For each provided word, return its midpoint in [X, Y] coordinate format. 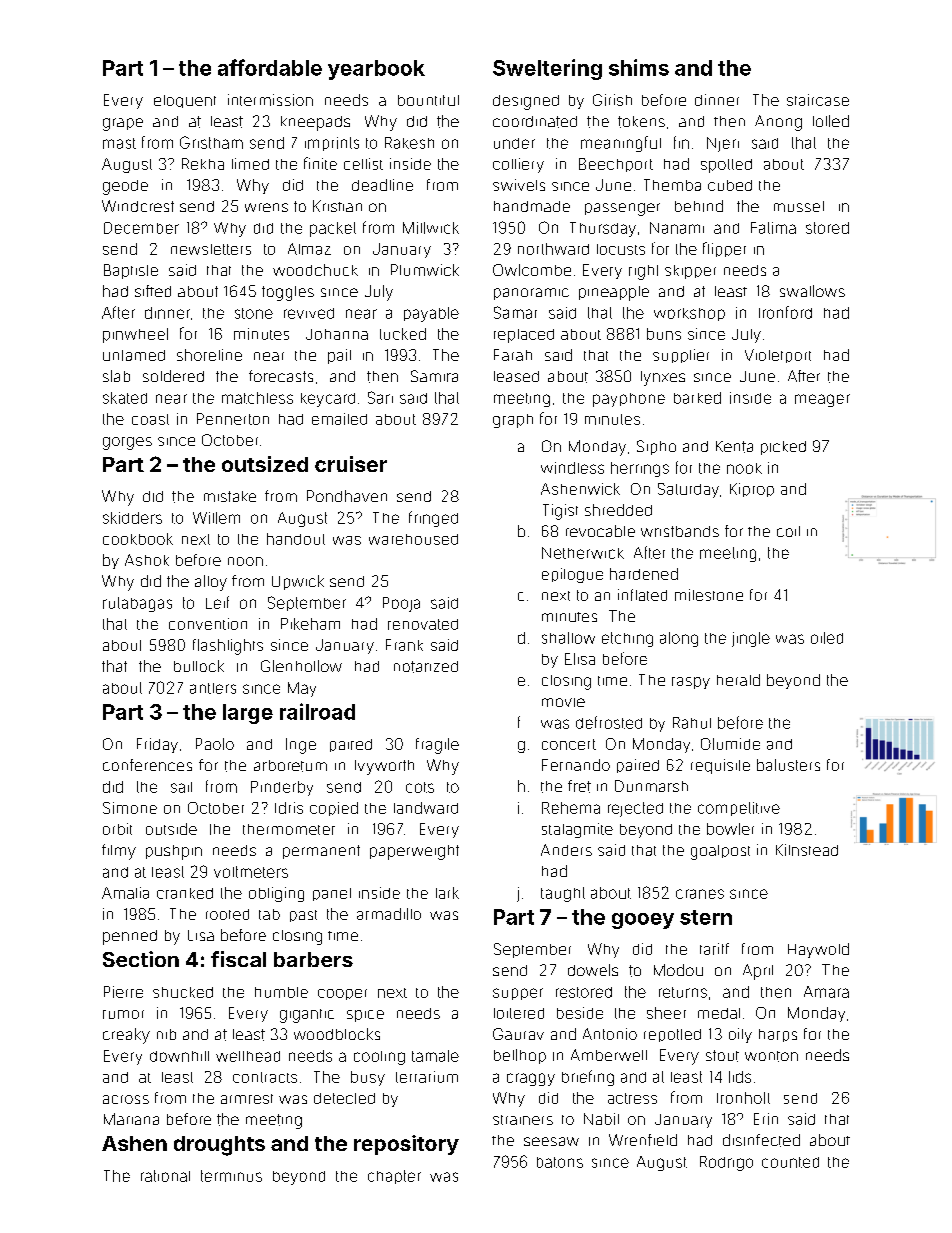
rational [165, 1176]
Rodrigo [726, 1163]
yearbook [376, 70]
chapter [394, 1177]
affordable [270, 67]
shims [639, 67]
